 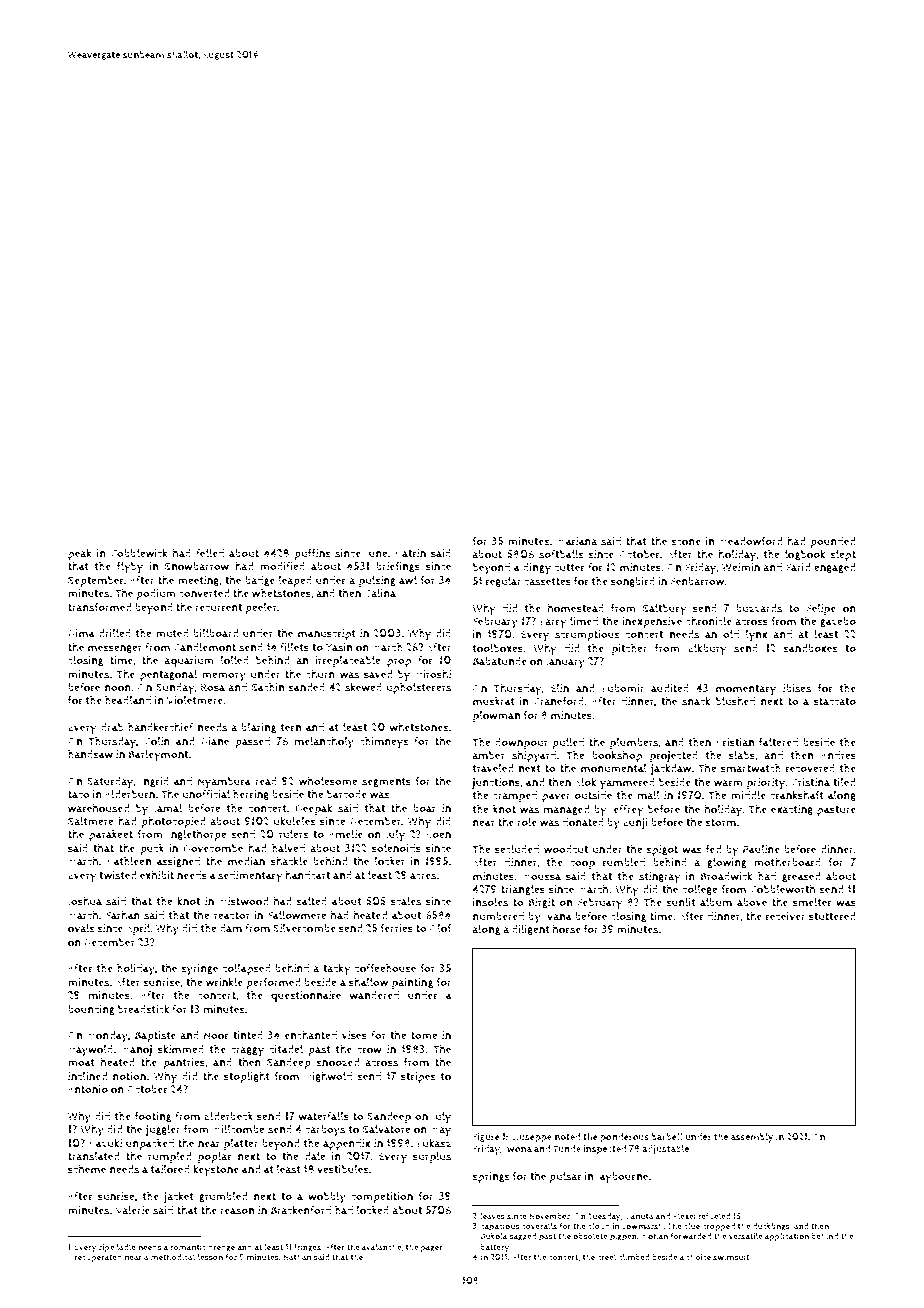 I want to click on songbird, so click(x=633, y=582).
